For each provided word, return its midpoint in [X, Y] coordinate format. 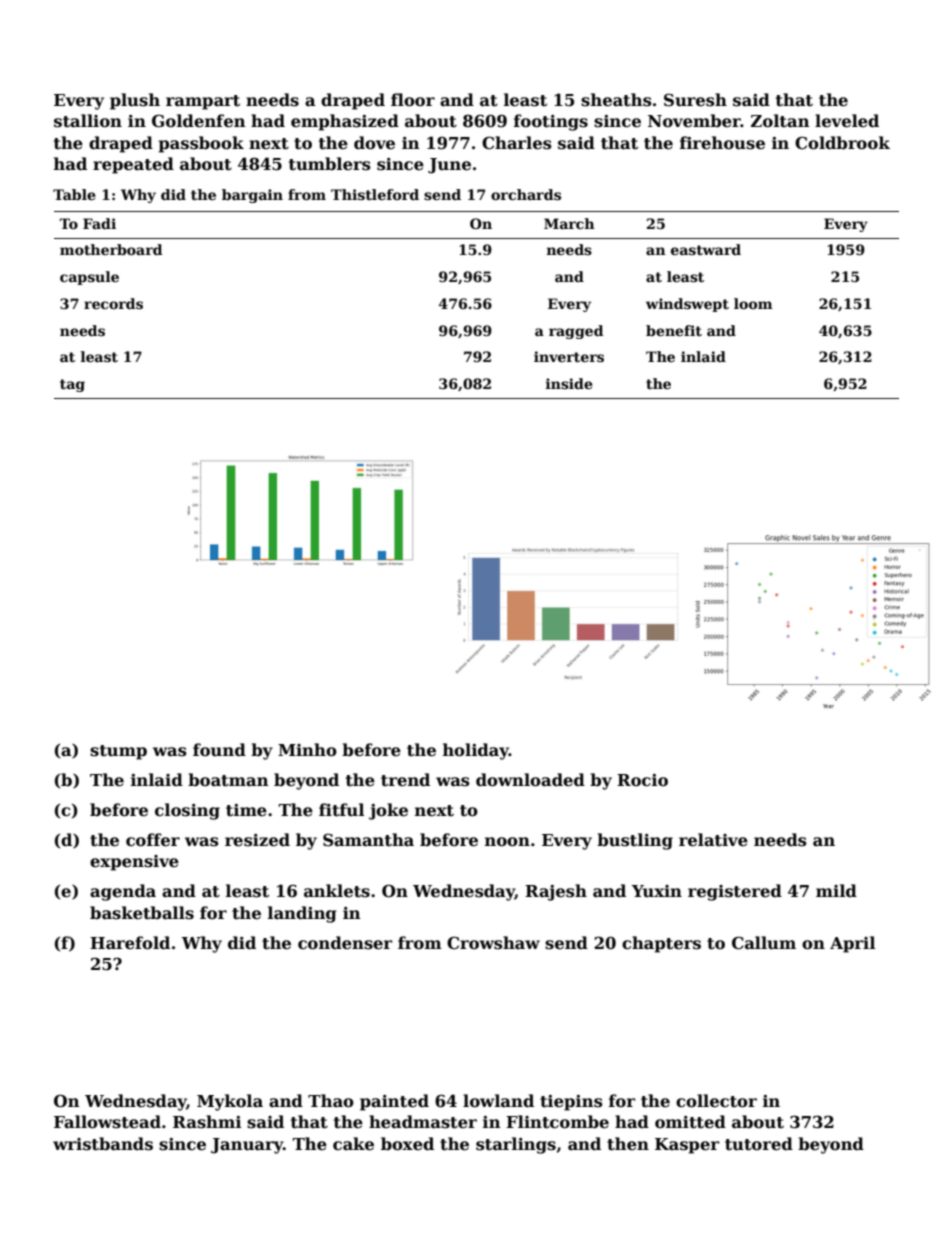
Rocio [642, 780]
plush [135, 101]
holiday [476, 751]
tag [72, 385]
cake [353, 1144]
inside [569, 383]
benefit [674, 330]
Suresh [695, 100]
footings [551, 122]
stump [118, 752]
